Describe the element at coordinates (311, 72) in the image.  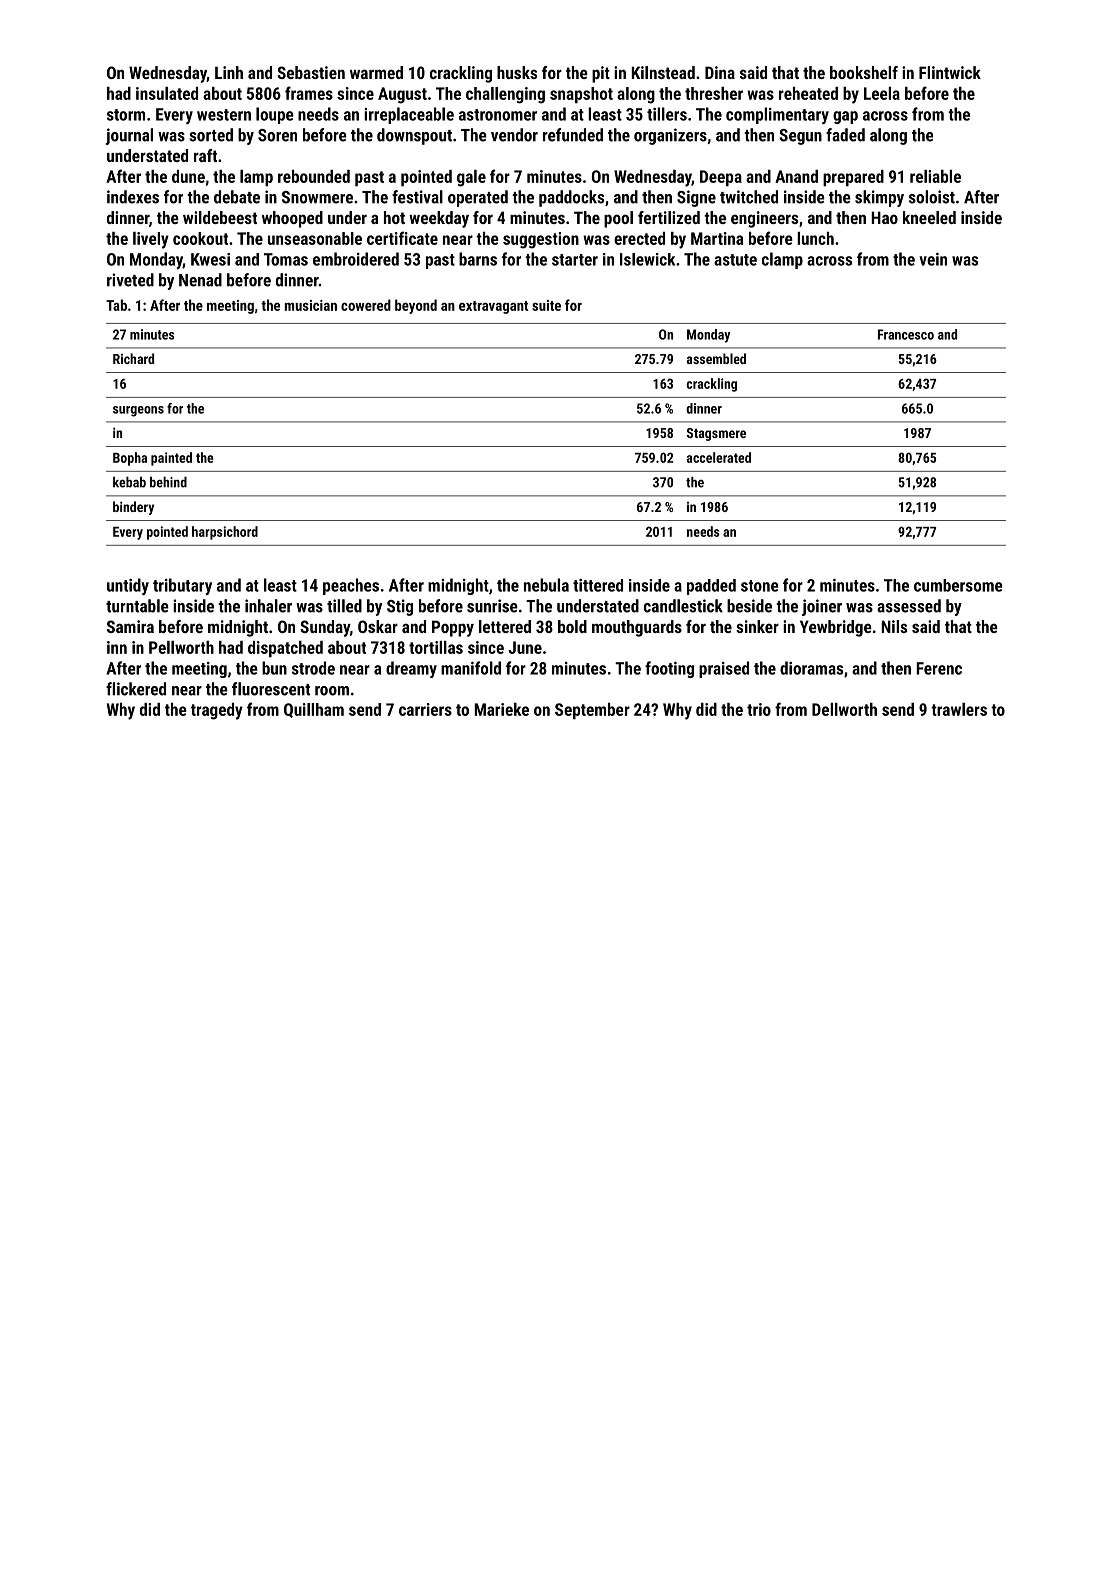
I see `Sebastien` at that location.
